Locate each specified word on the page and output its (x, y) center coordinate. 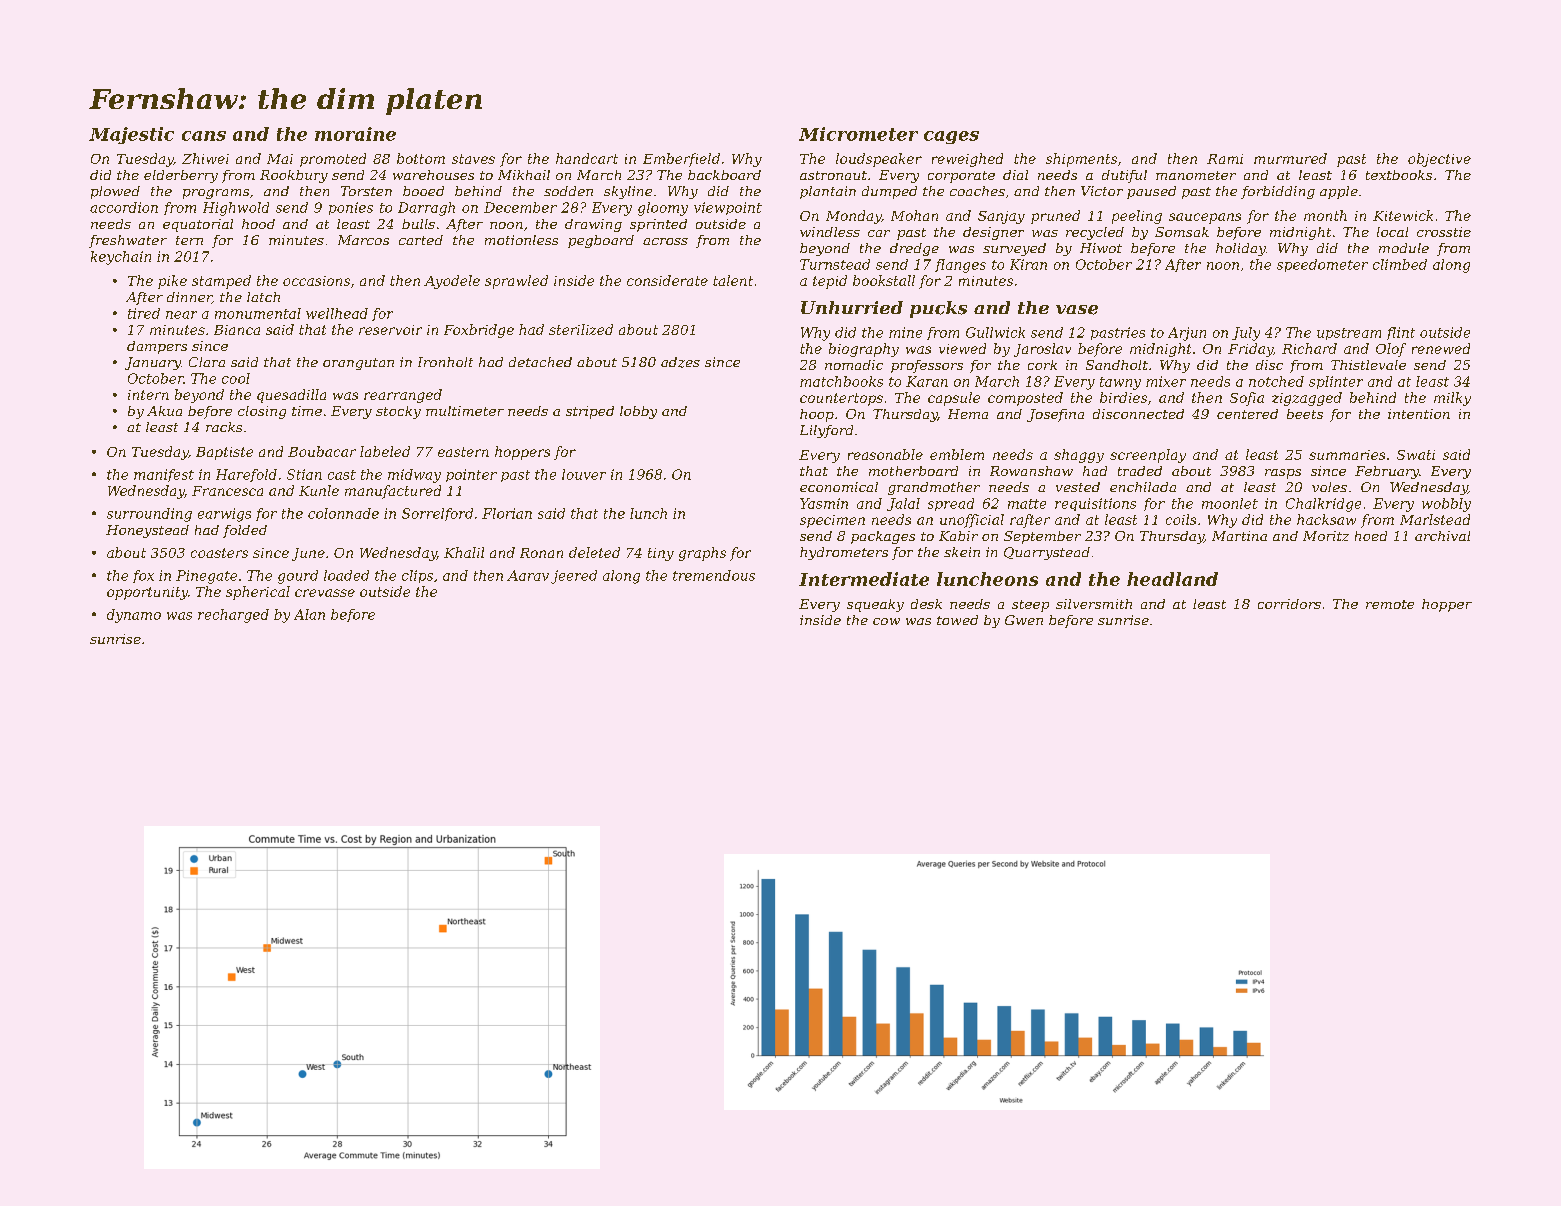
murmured (1290, 158)
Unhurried (852, 307)
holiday (1241, 249)
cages (951, 137)
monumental (258, 313)
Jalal (903, 504)
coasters (219, 553)
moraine (355, 134)
